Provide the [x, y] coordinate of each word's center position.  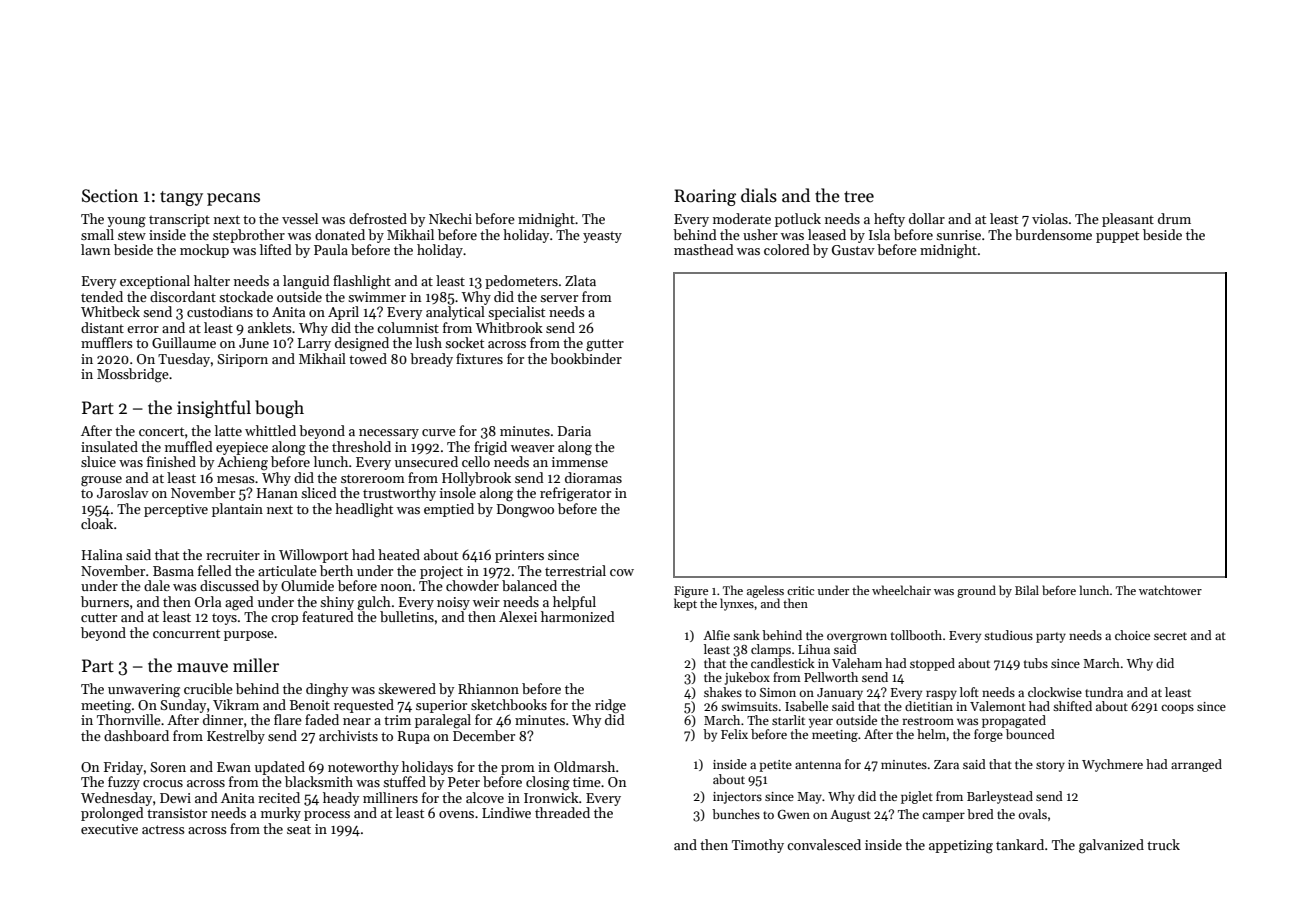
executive [109, 829]
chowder [472, 585]
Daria [574, 431]
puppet [1117, 237]
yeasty [602, 237]
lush [429, 342]
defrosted [378, 218]
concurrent [186, 633]
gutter [605, 345]
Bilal [1027, 590]
